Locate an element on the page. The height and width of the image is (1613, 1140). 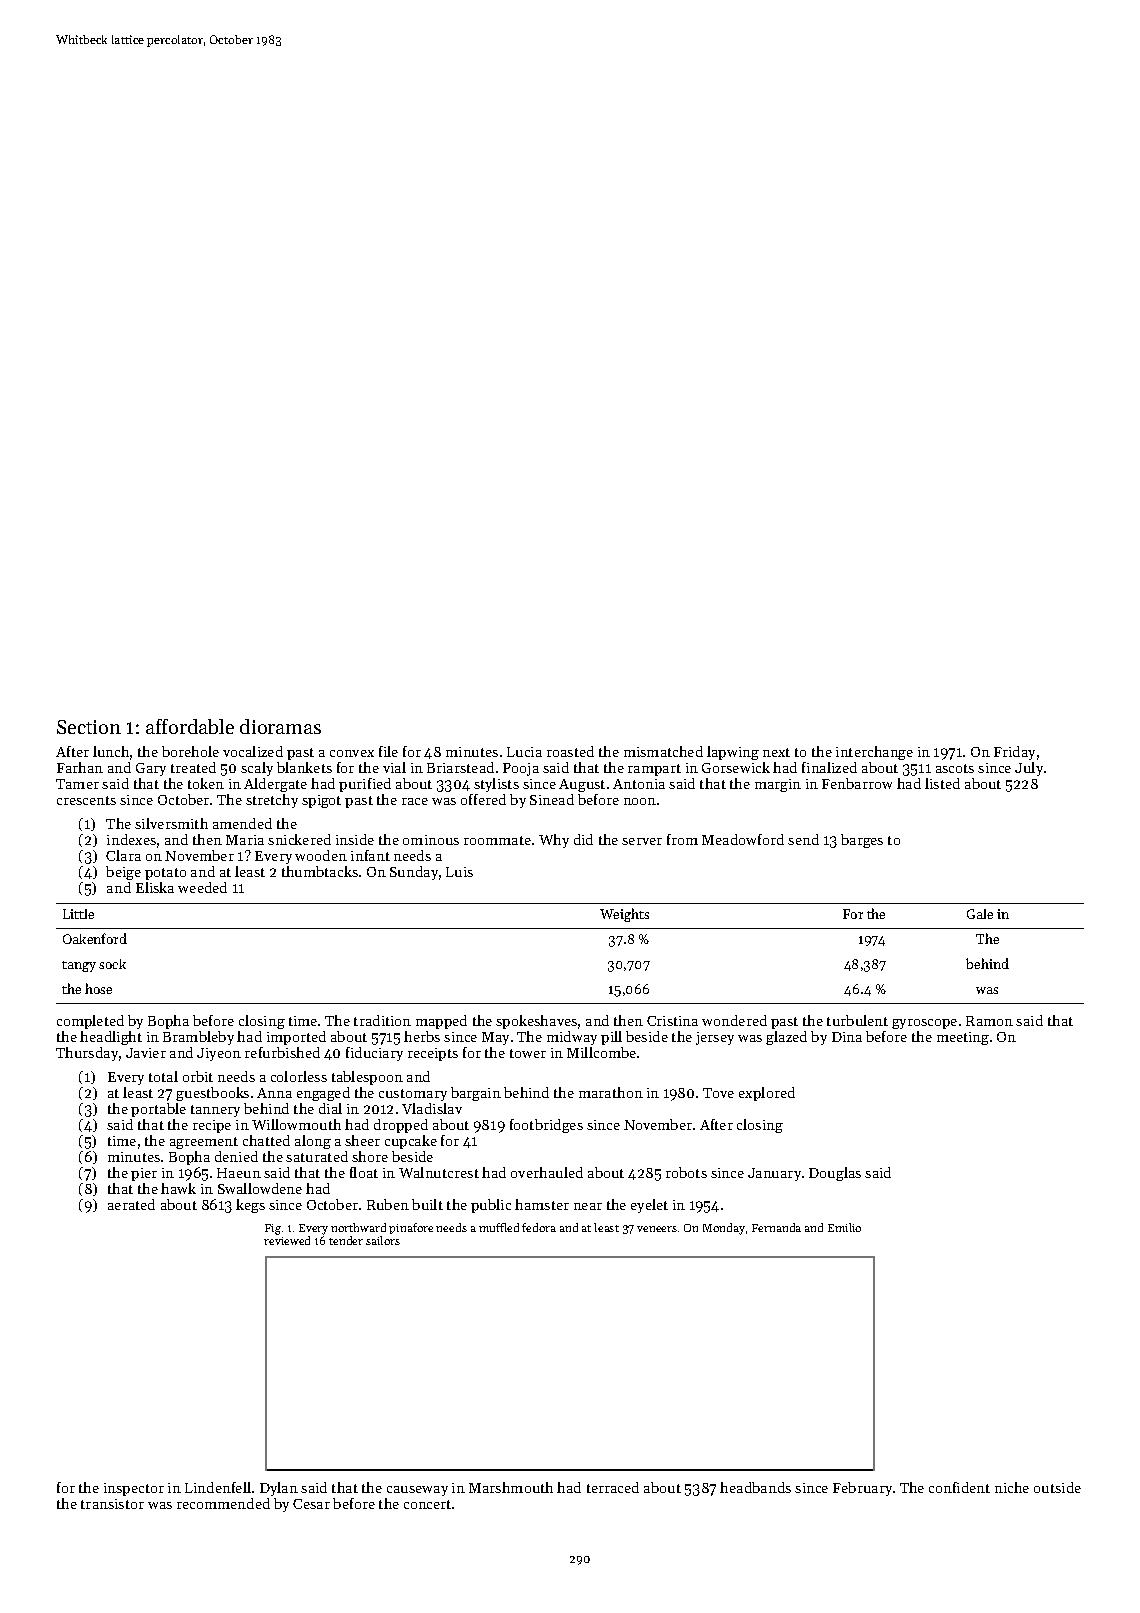
interchange is located at coordinates (874, 753).
